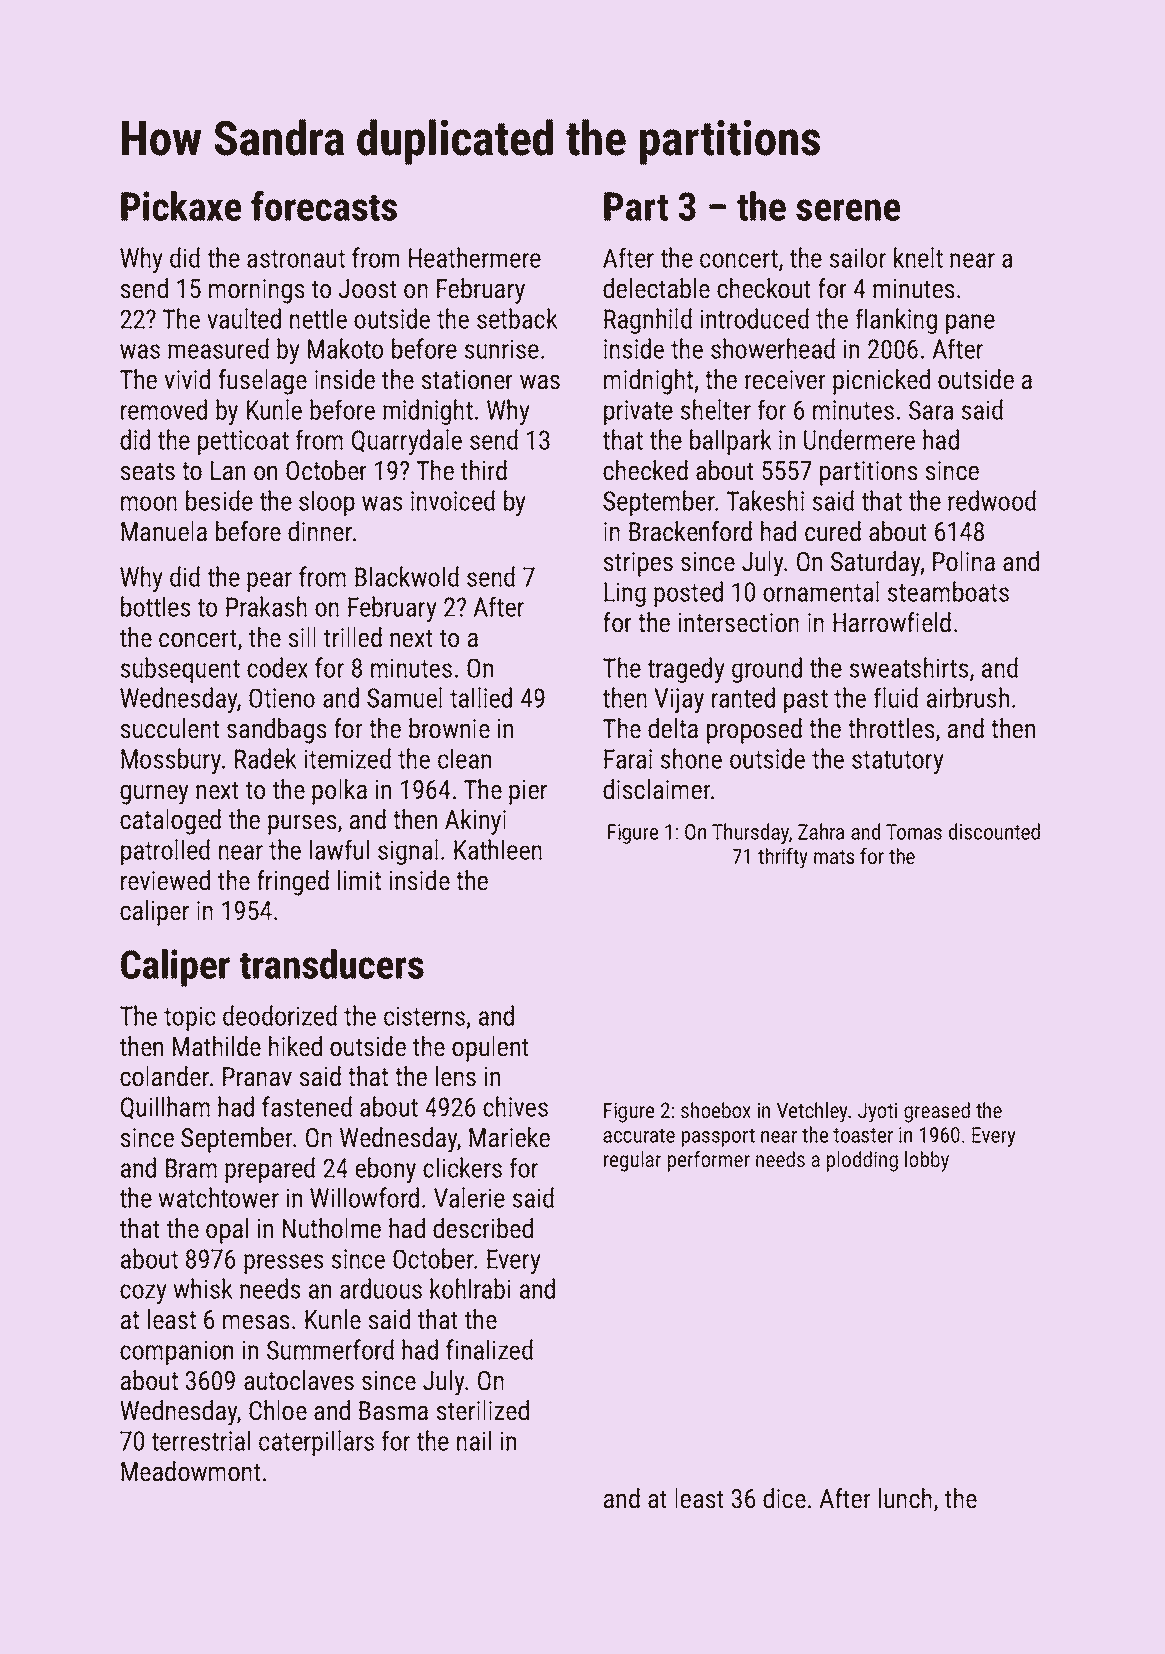 The height and width of the screenshot is (1654, 1165). Describe the element at coordinates (877, 1112) in the screenshot. I see `Jyoti` at that location.
